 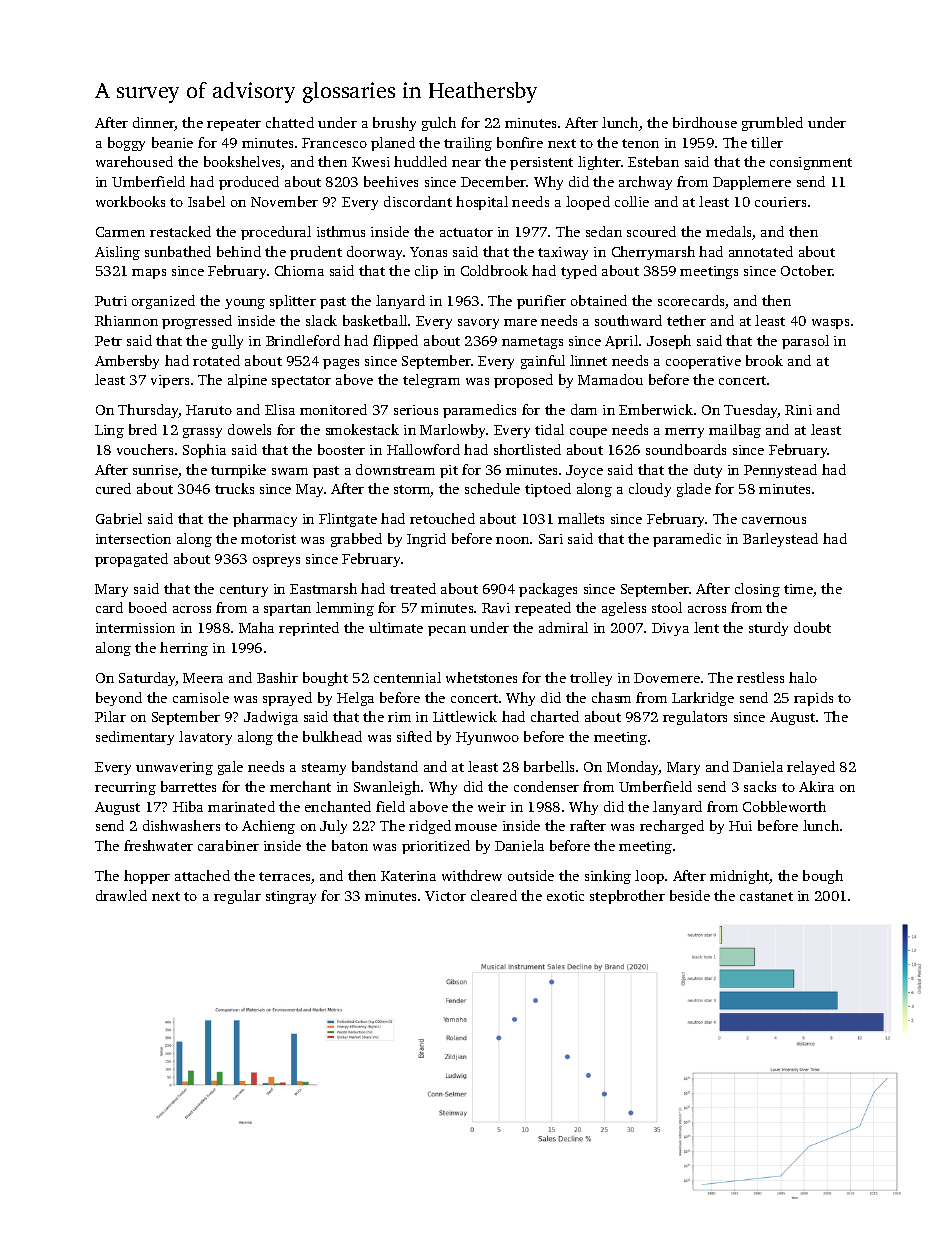 I want to click on drawled, so click(x=121, y=895).
